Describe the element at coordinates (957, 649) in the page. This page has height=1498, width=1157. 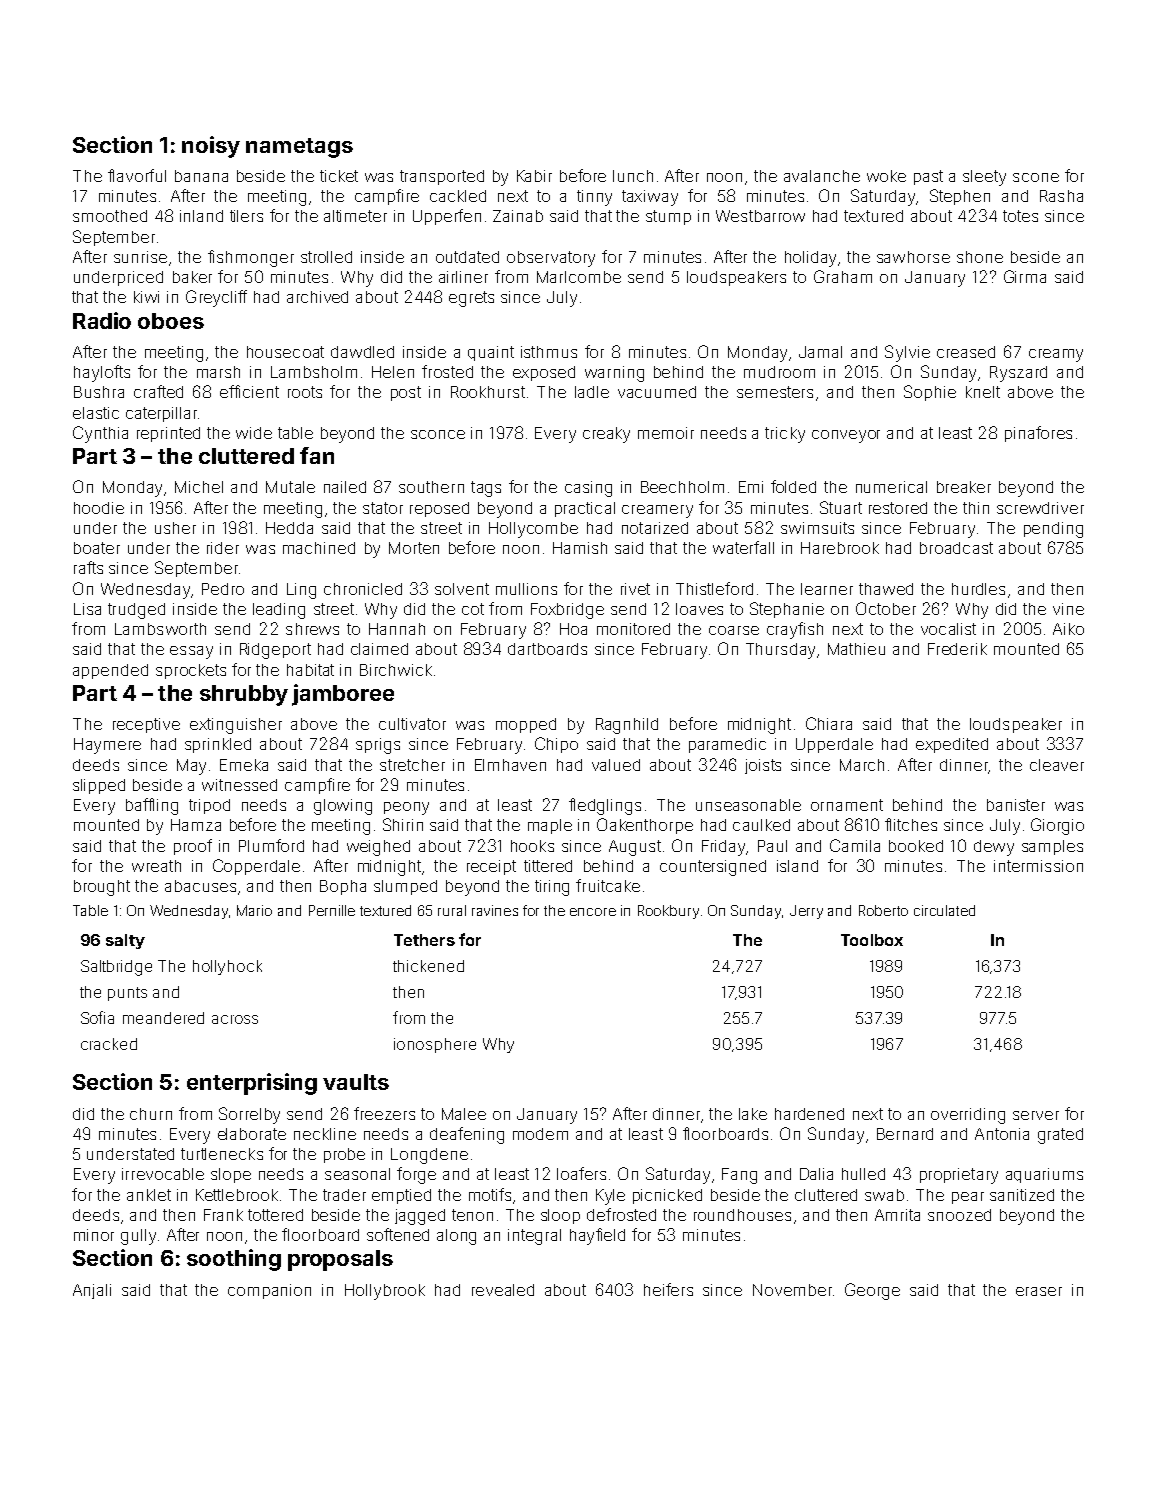
I see `Frederik` at that location.
